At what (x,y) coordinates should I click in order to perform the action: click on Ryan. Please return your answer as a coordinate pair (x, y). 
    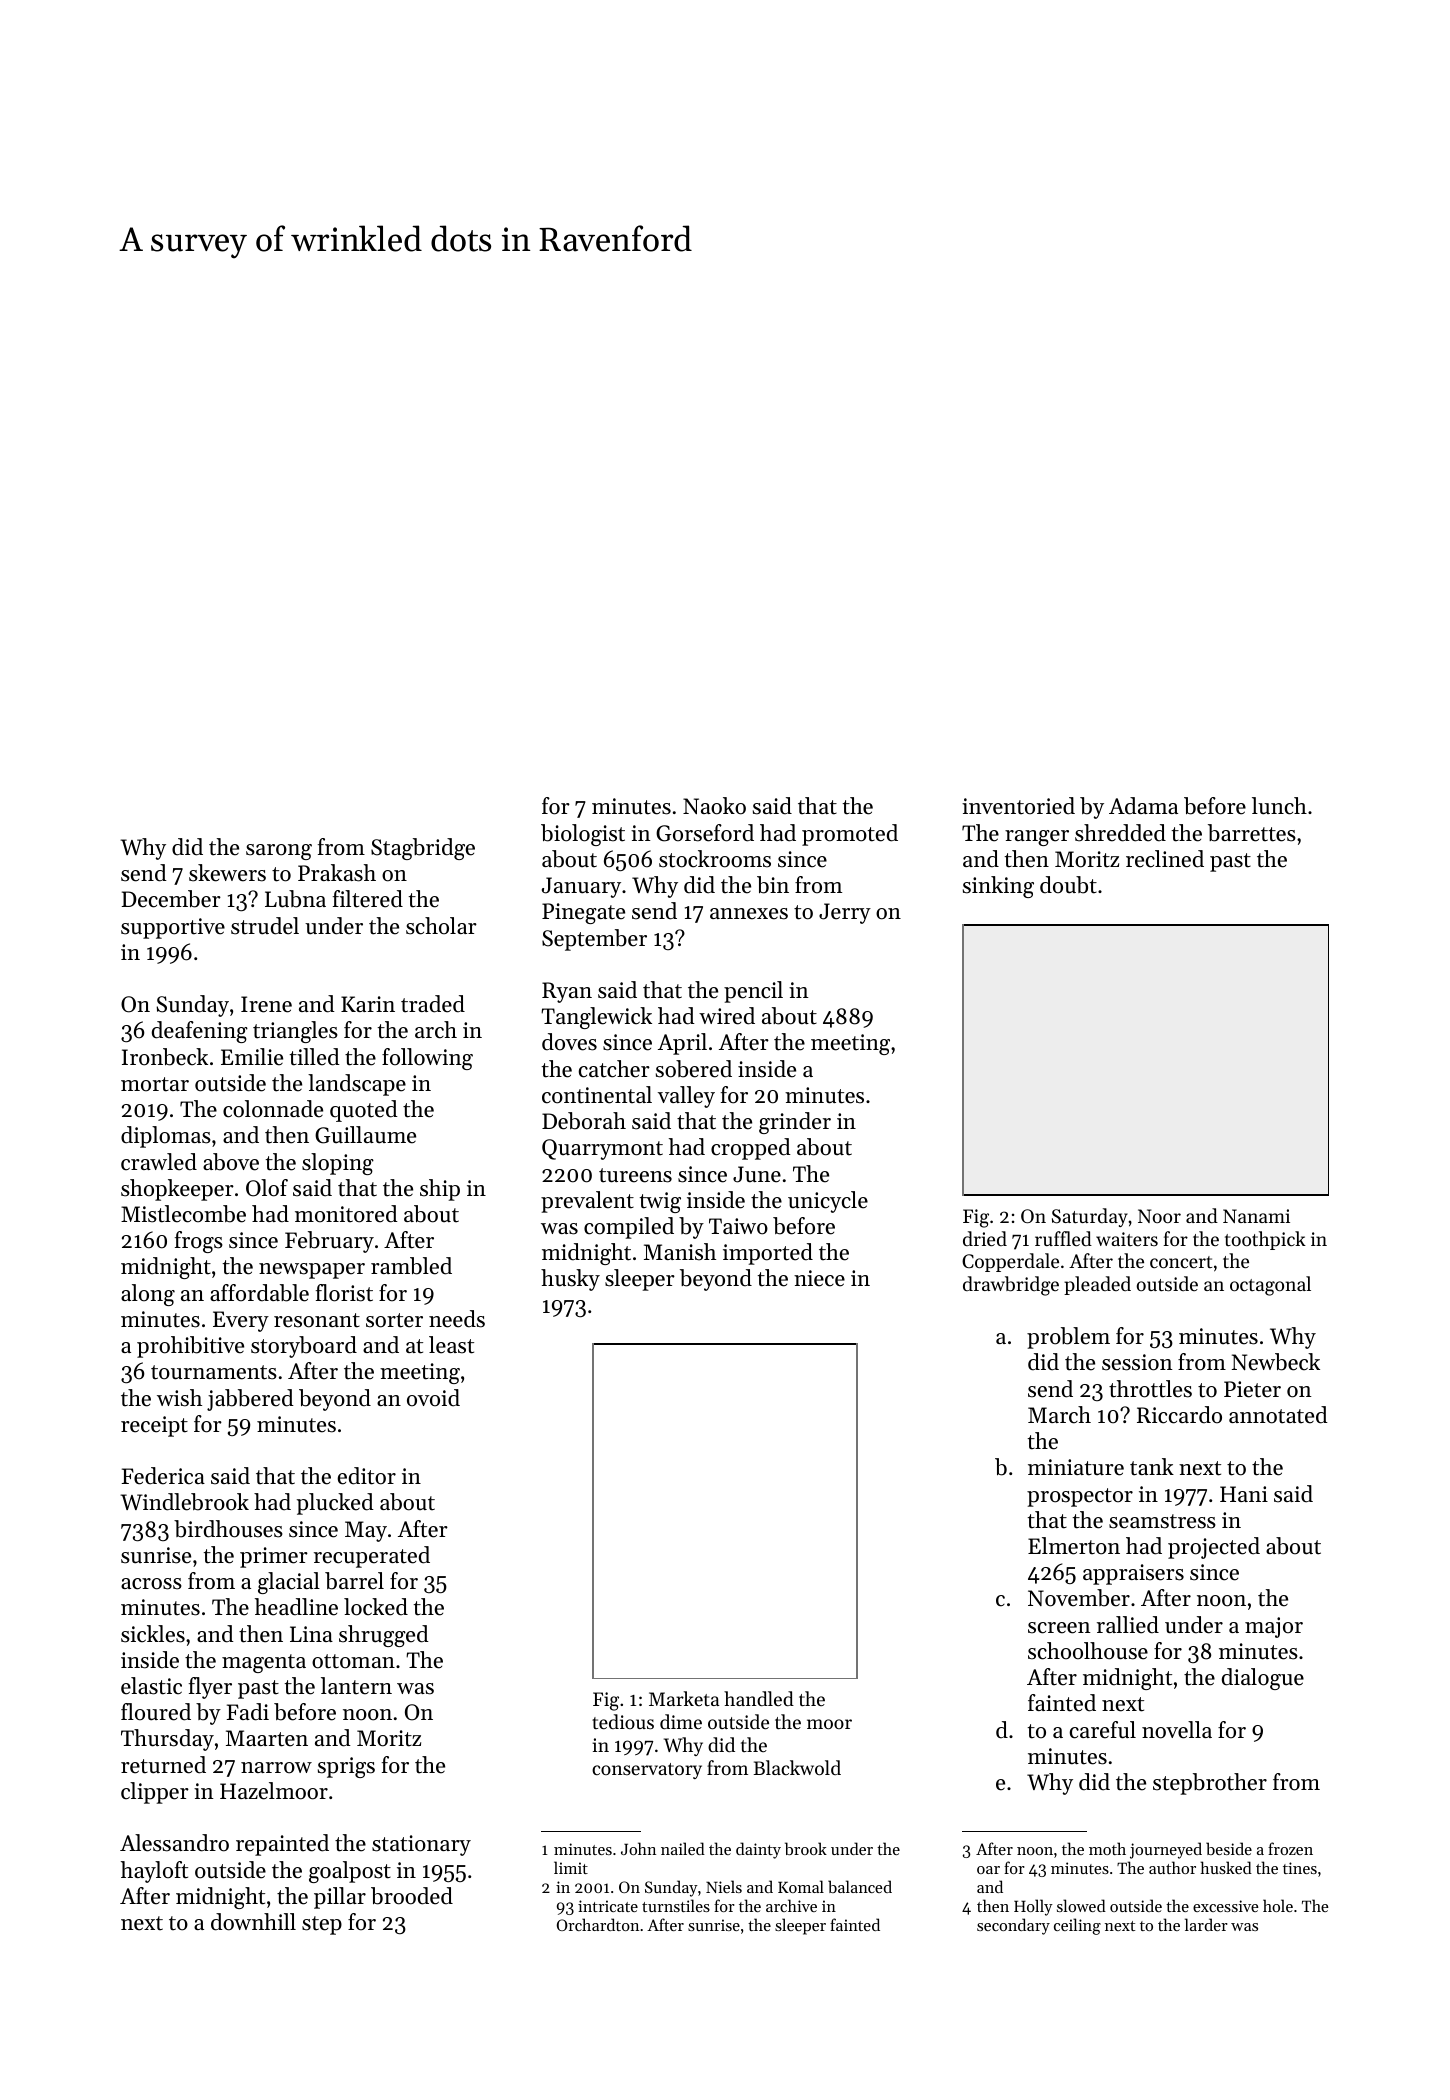
    Looking at the image, I should click on (567, 992).
